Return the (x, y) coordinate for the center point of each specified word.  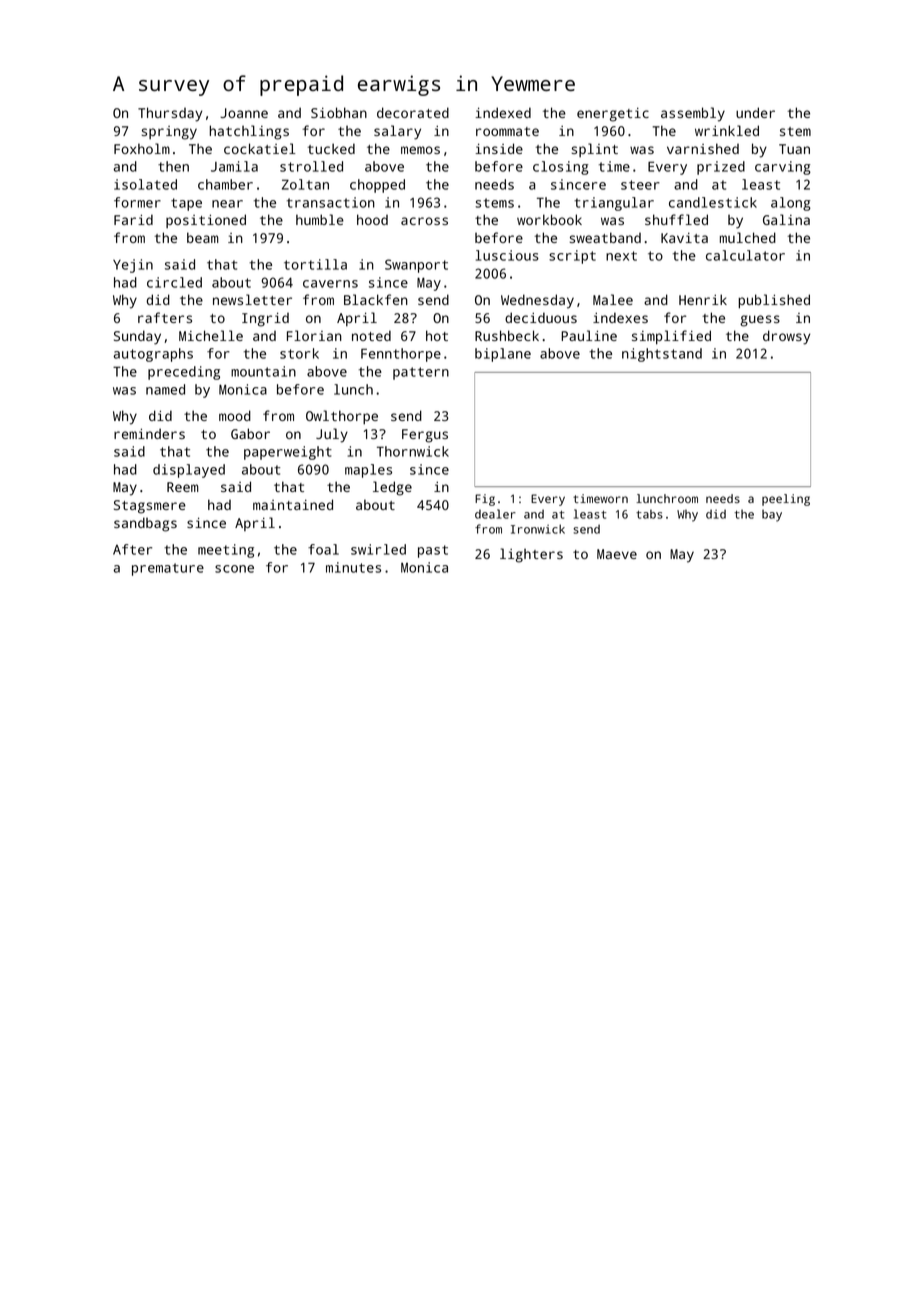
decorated (413, 112)
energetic (613, 115)
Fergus (425, 436)
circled (174, 282)
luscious (507, 255)
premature (168, 569)
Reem (182, 487)
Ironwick (538, 529)
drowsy (786, 337)
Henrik (703, 299)
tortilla (315, 264)
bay (772, 516)
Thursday (170, 114)
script (572, 257)
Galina (786, 219)
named (165, 389)
